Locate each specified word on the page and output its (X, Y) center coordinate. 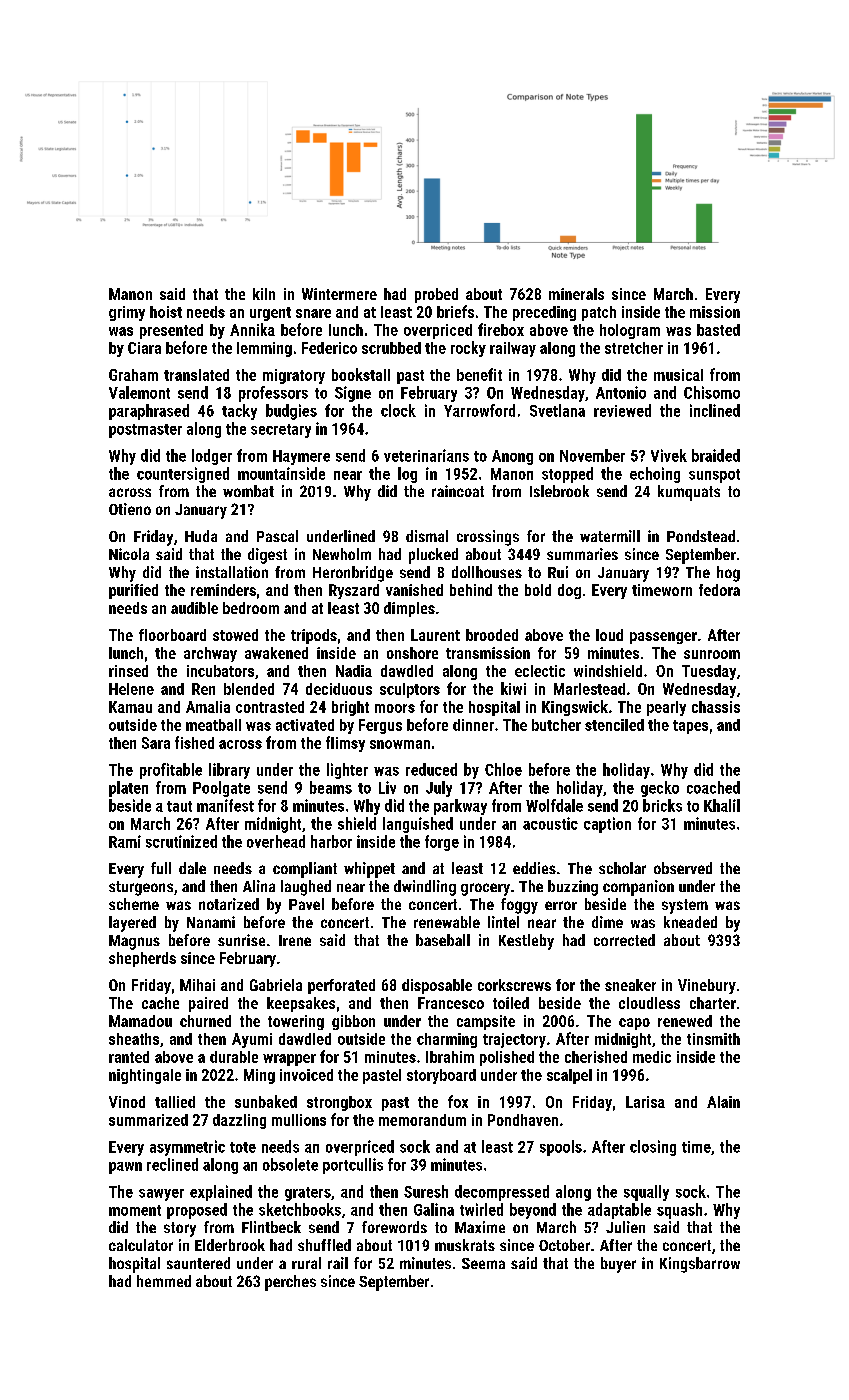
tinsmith (713, 1039)
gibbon (353, 1022)
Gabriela (276, 985)
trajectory (514, 1040)
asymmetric (187, 1148)
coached (713, 787)
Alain (723, 1102)
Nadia (354, 671)
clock (398, 410)
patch (599, 313)
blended (249, 689)
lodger (212, 457)
